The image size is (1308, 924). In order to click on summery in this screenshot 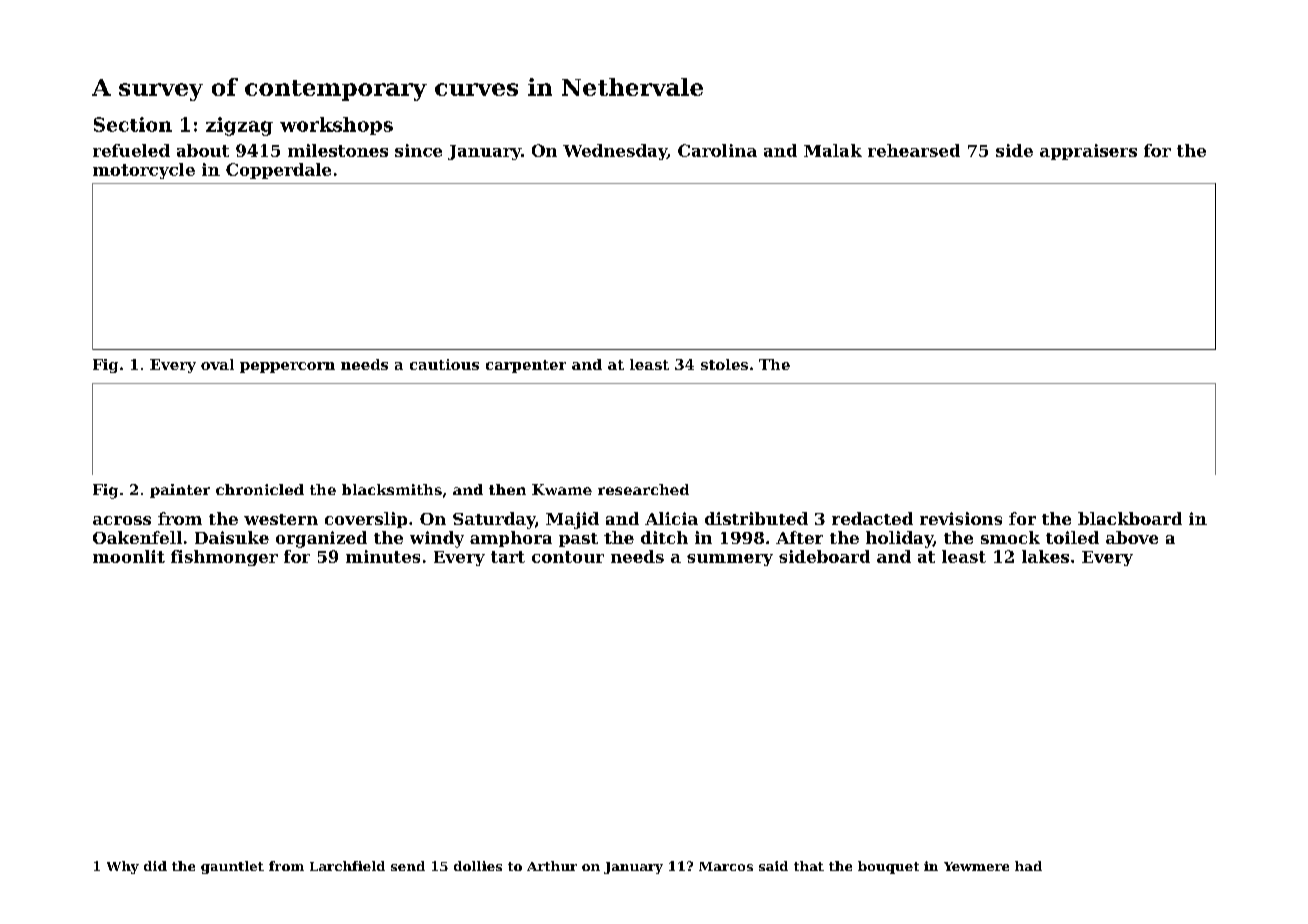, I will do `click(730, 560)`.
